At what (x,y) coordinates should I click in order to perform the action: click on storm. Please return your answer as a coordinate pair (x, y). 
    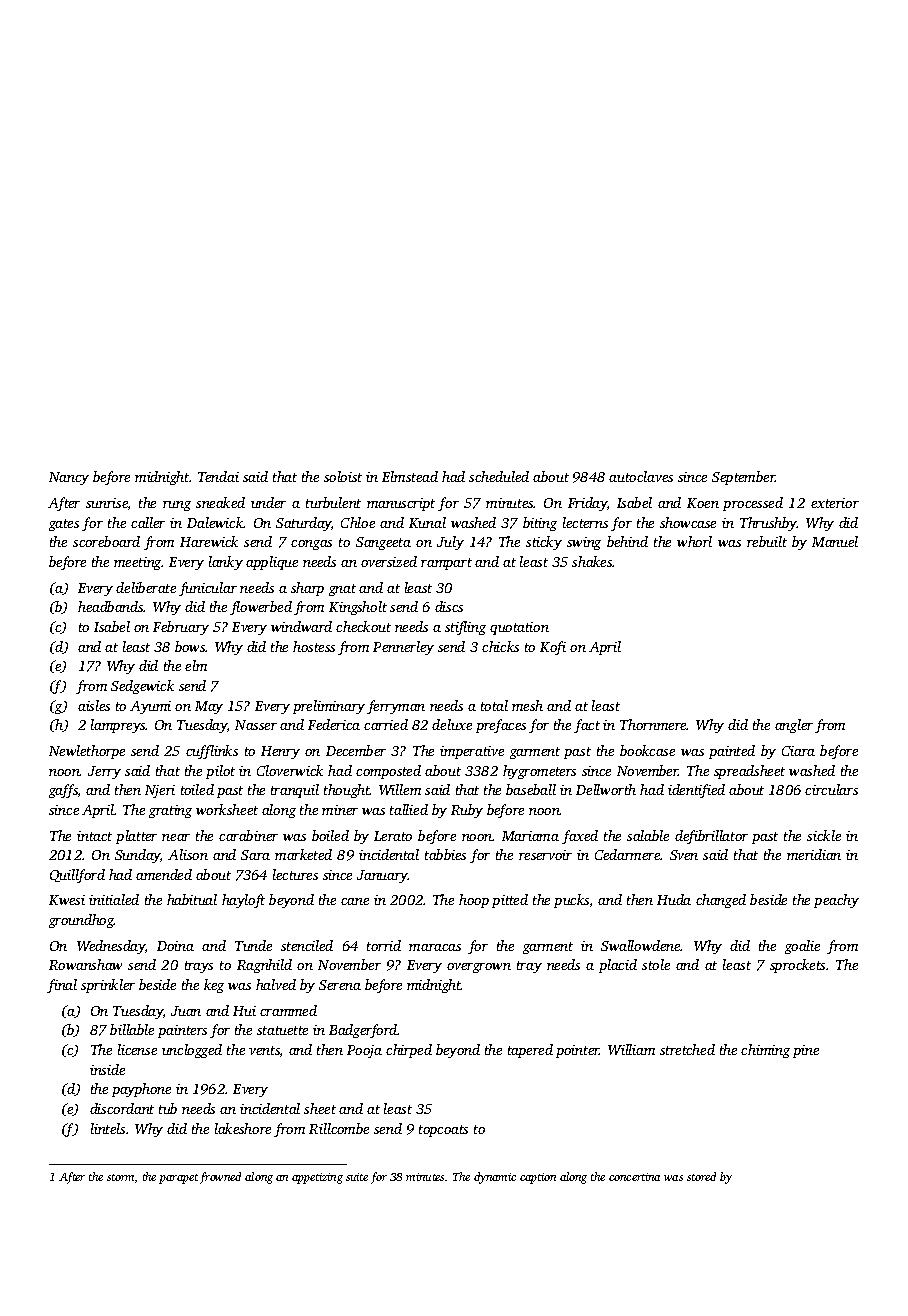
    Looking at the image, I should click on (120, 1177).
